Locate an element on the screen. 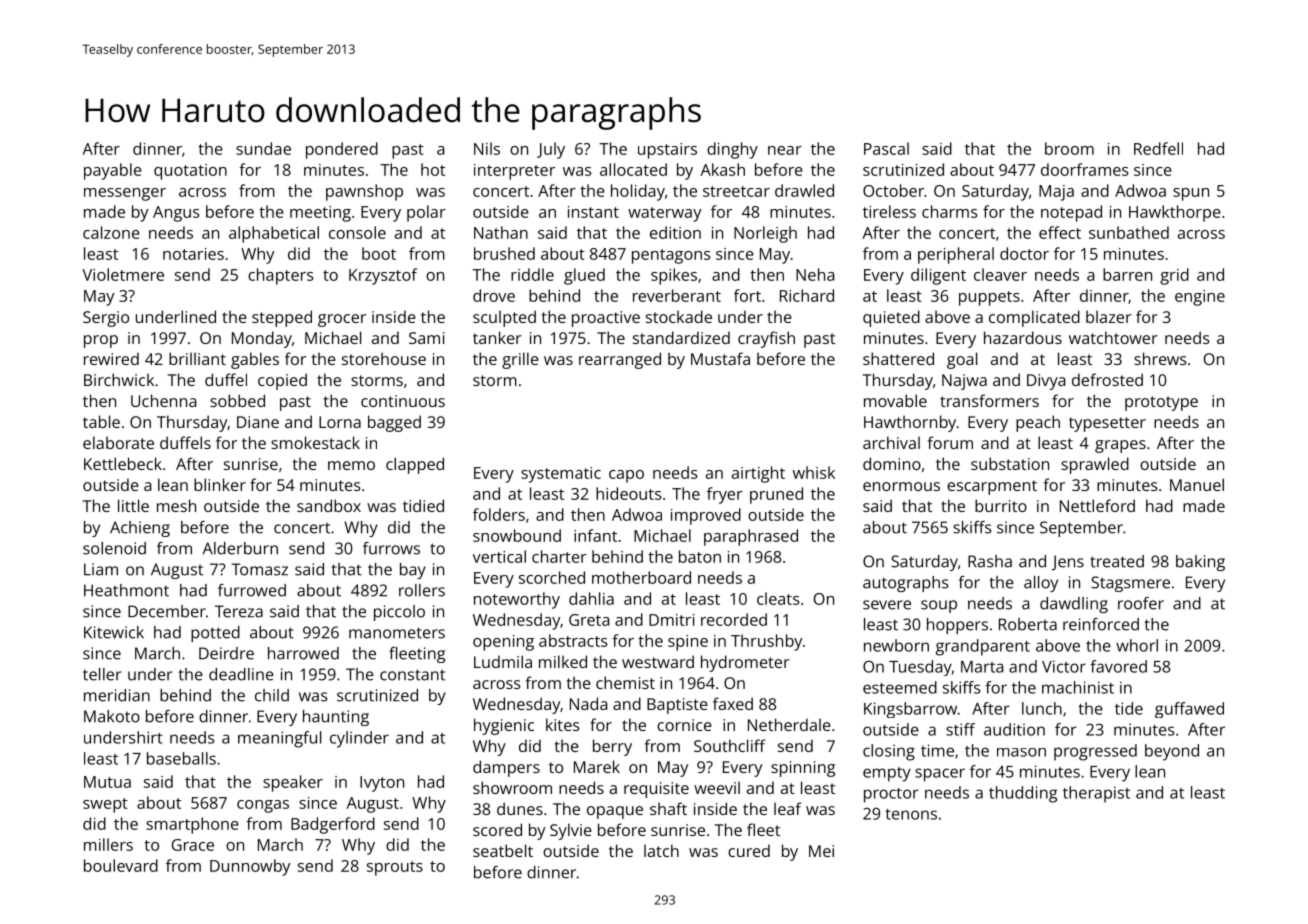 This screenshot has width=1308, height=924. sprouts is located at coordinates (395, 868).
